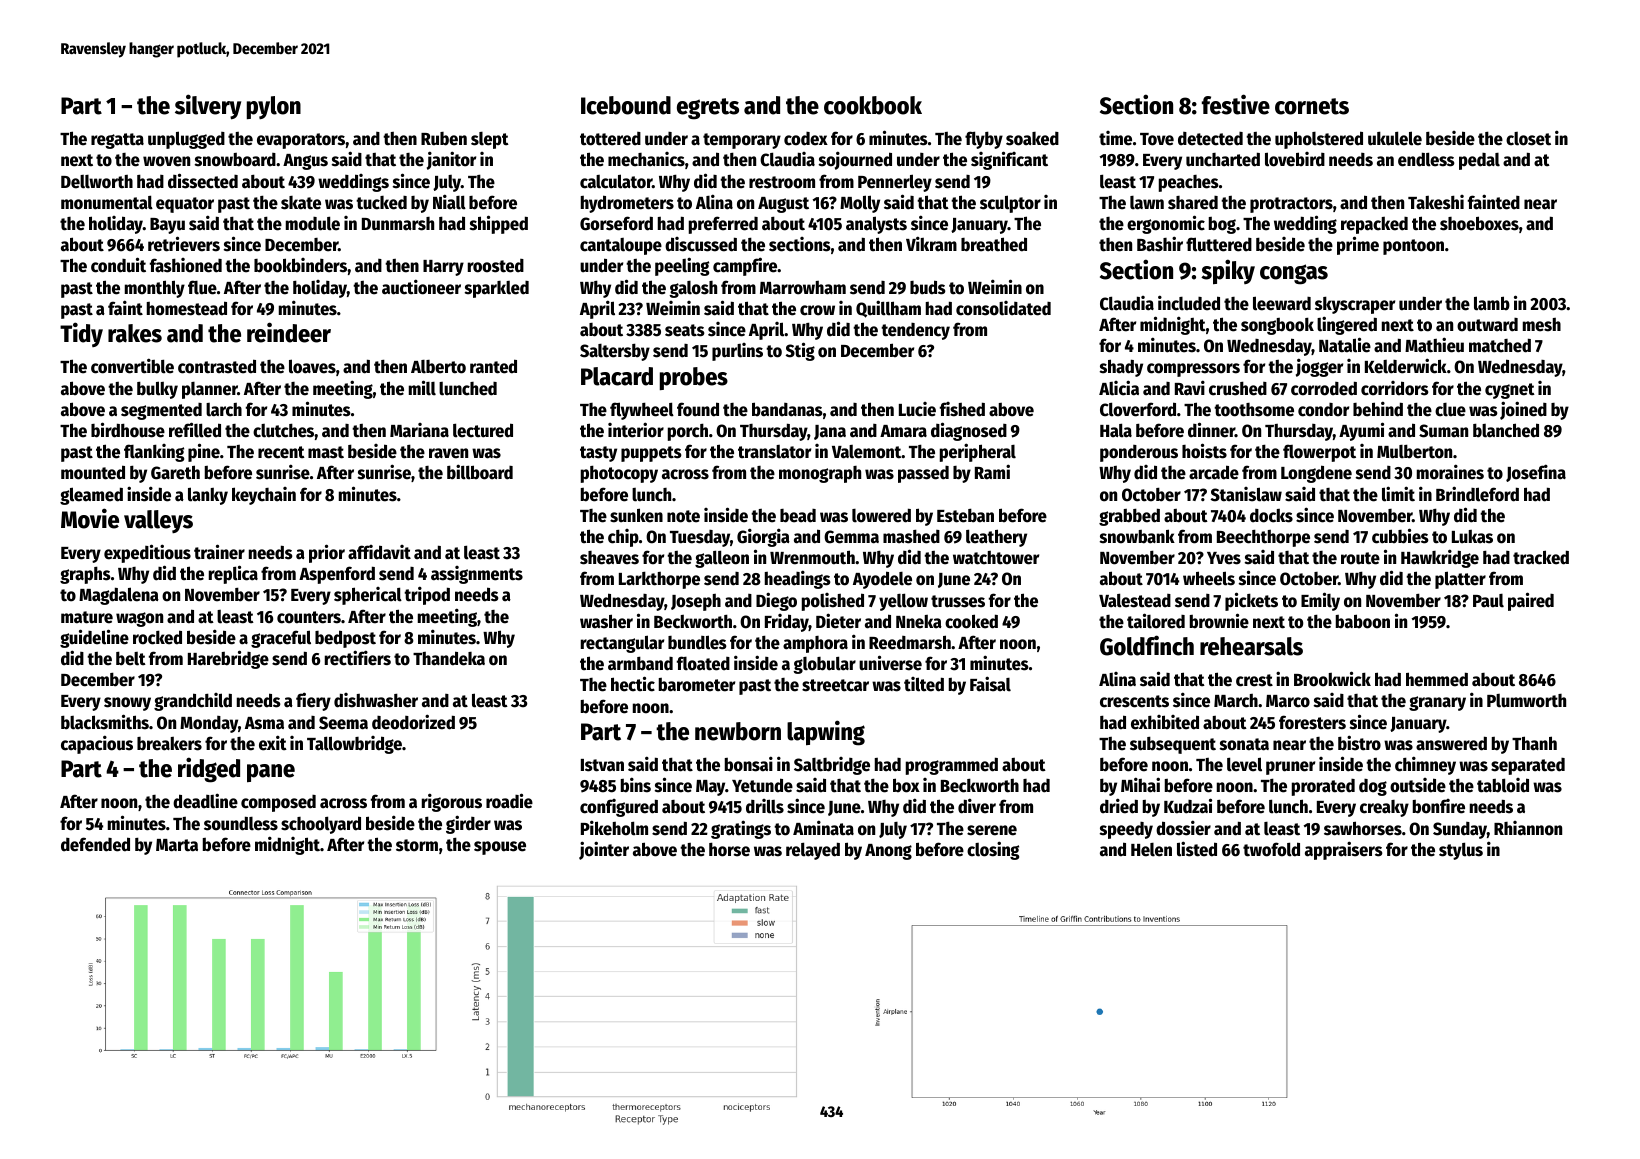 This image has width=1640, height=1159. What do you see at coordinates (398, 224) in the image?
I see `Dunmarsh` at bounding box center [398, 224].
